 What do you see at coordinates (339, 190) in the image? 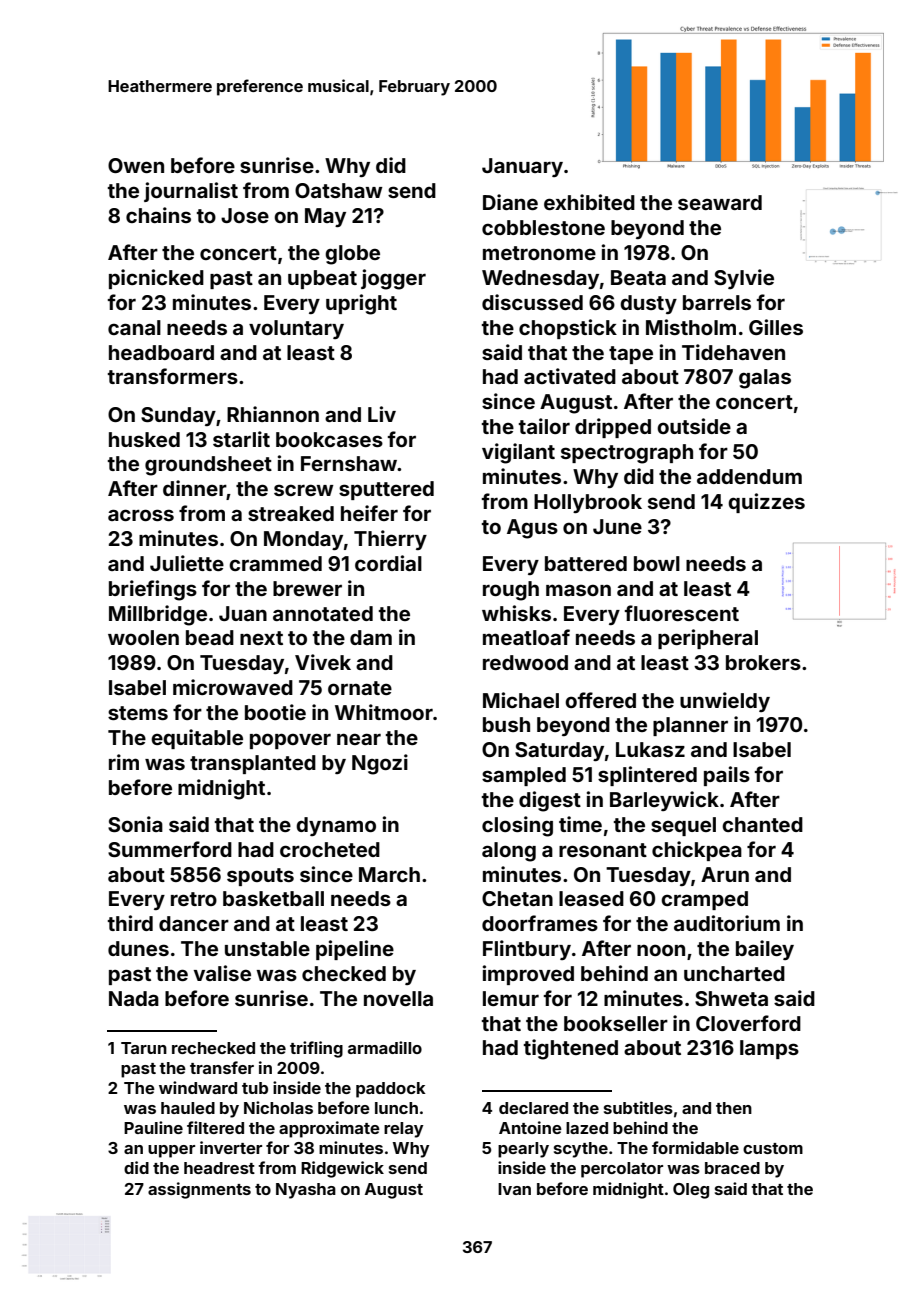
I see `Oatshaw` at bounding box center [339, 190].
